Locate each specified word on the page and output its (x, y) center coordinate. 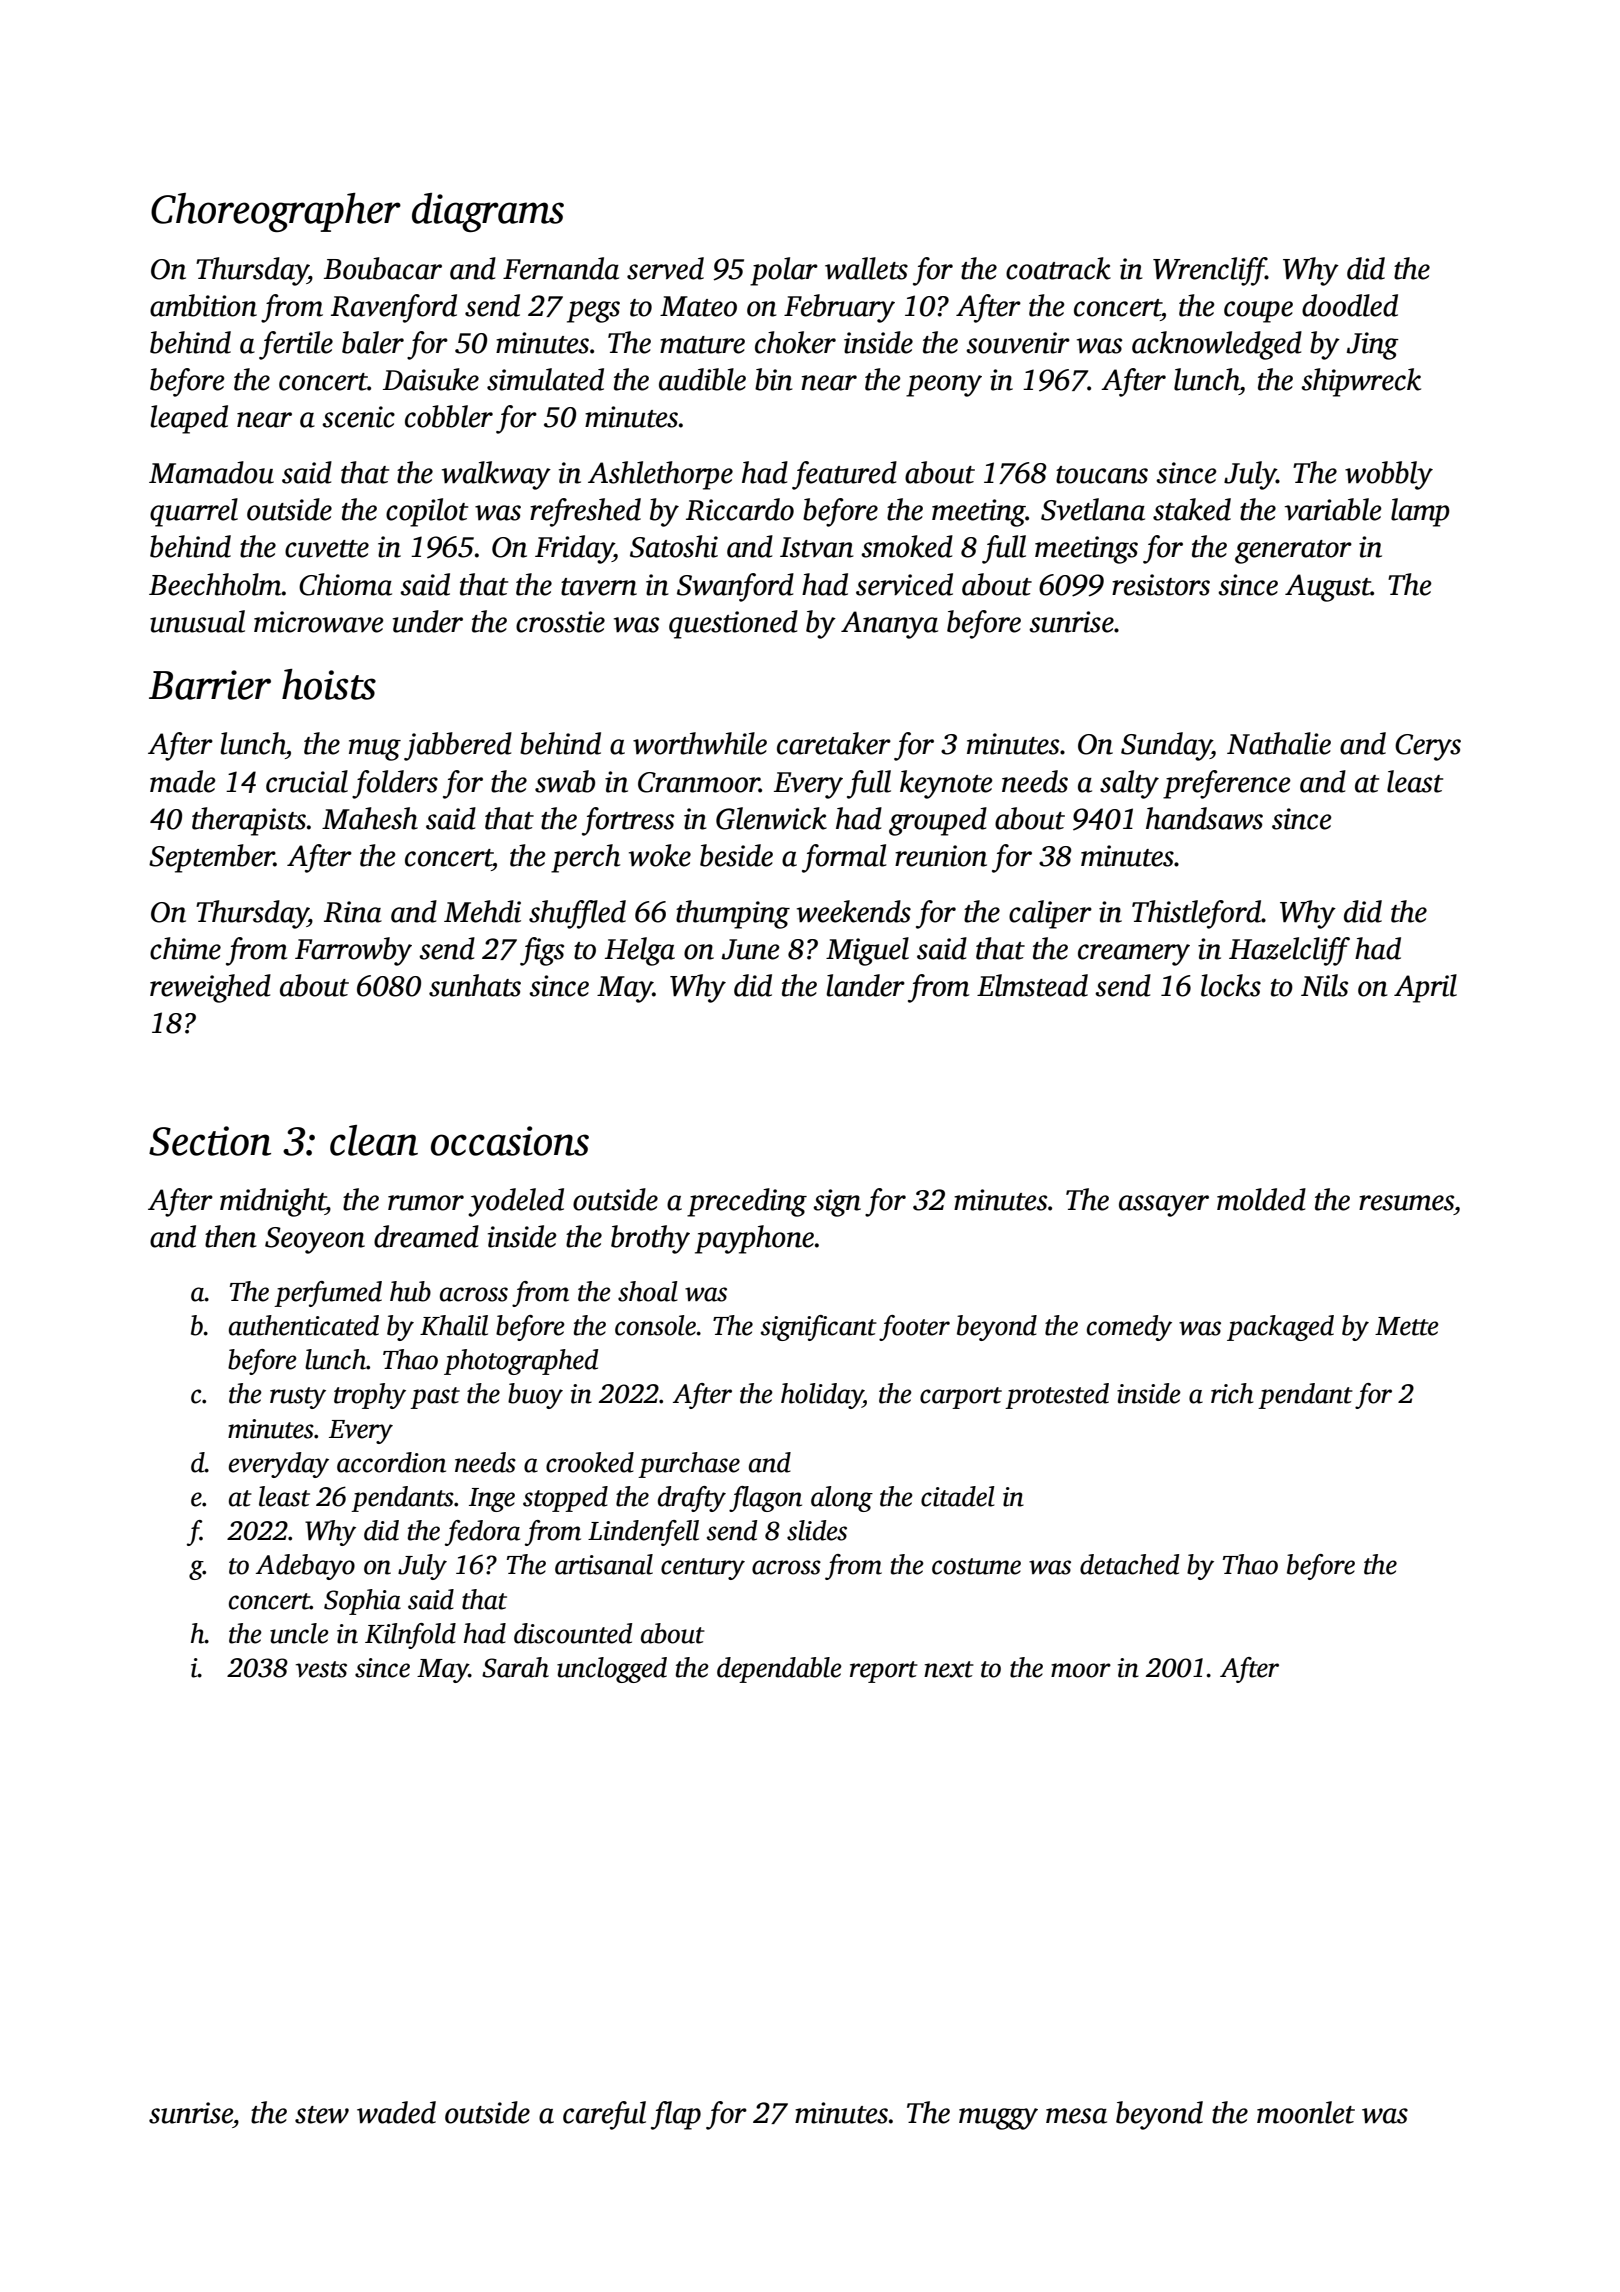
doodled (1350, 305)
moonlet (1306, 2112)
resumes (1406, 1203)
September (211, 858)
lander (865, 985)
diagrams (488, 212)
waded (396, 2112)
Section (210, 1141)
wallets (866, 268)
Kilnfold (410, 1636)
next (949, 1669)
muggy (998, 2119)
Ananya (889, 625)
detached (1129, 1564)
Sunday (1166, 746)
